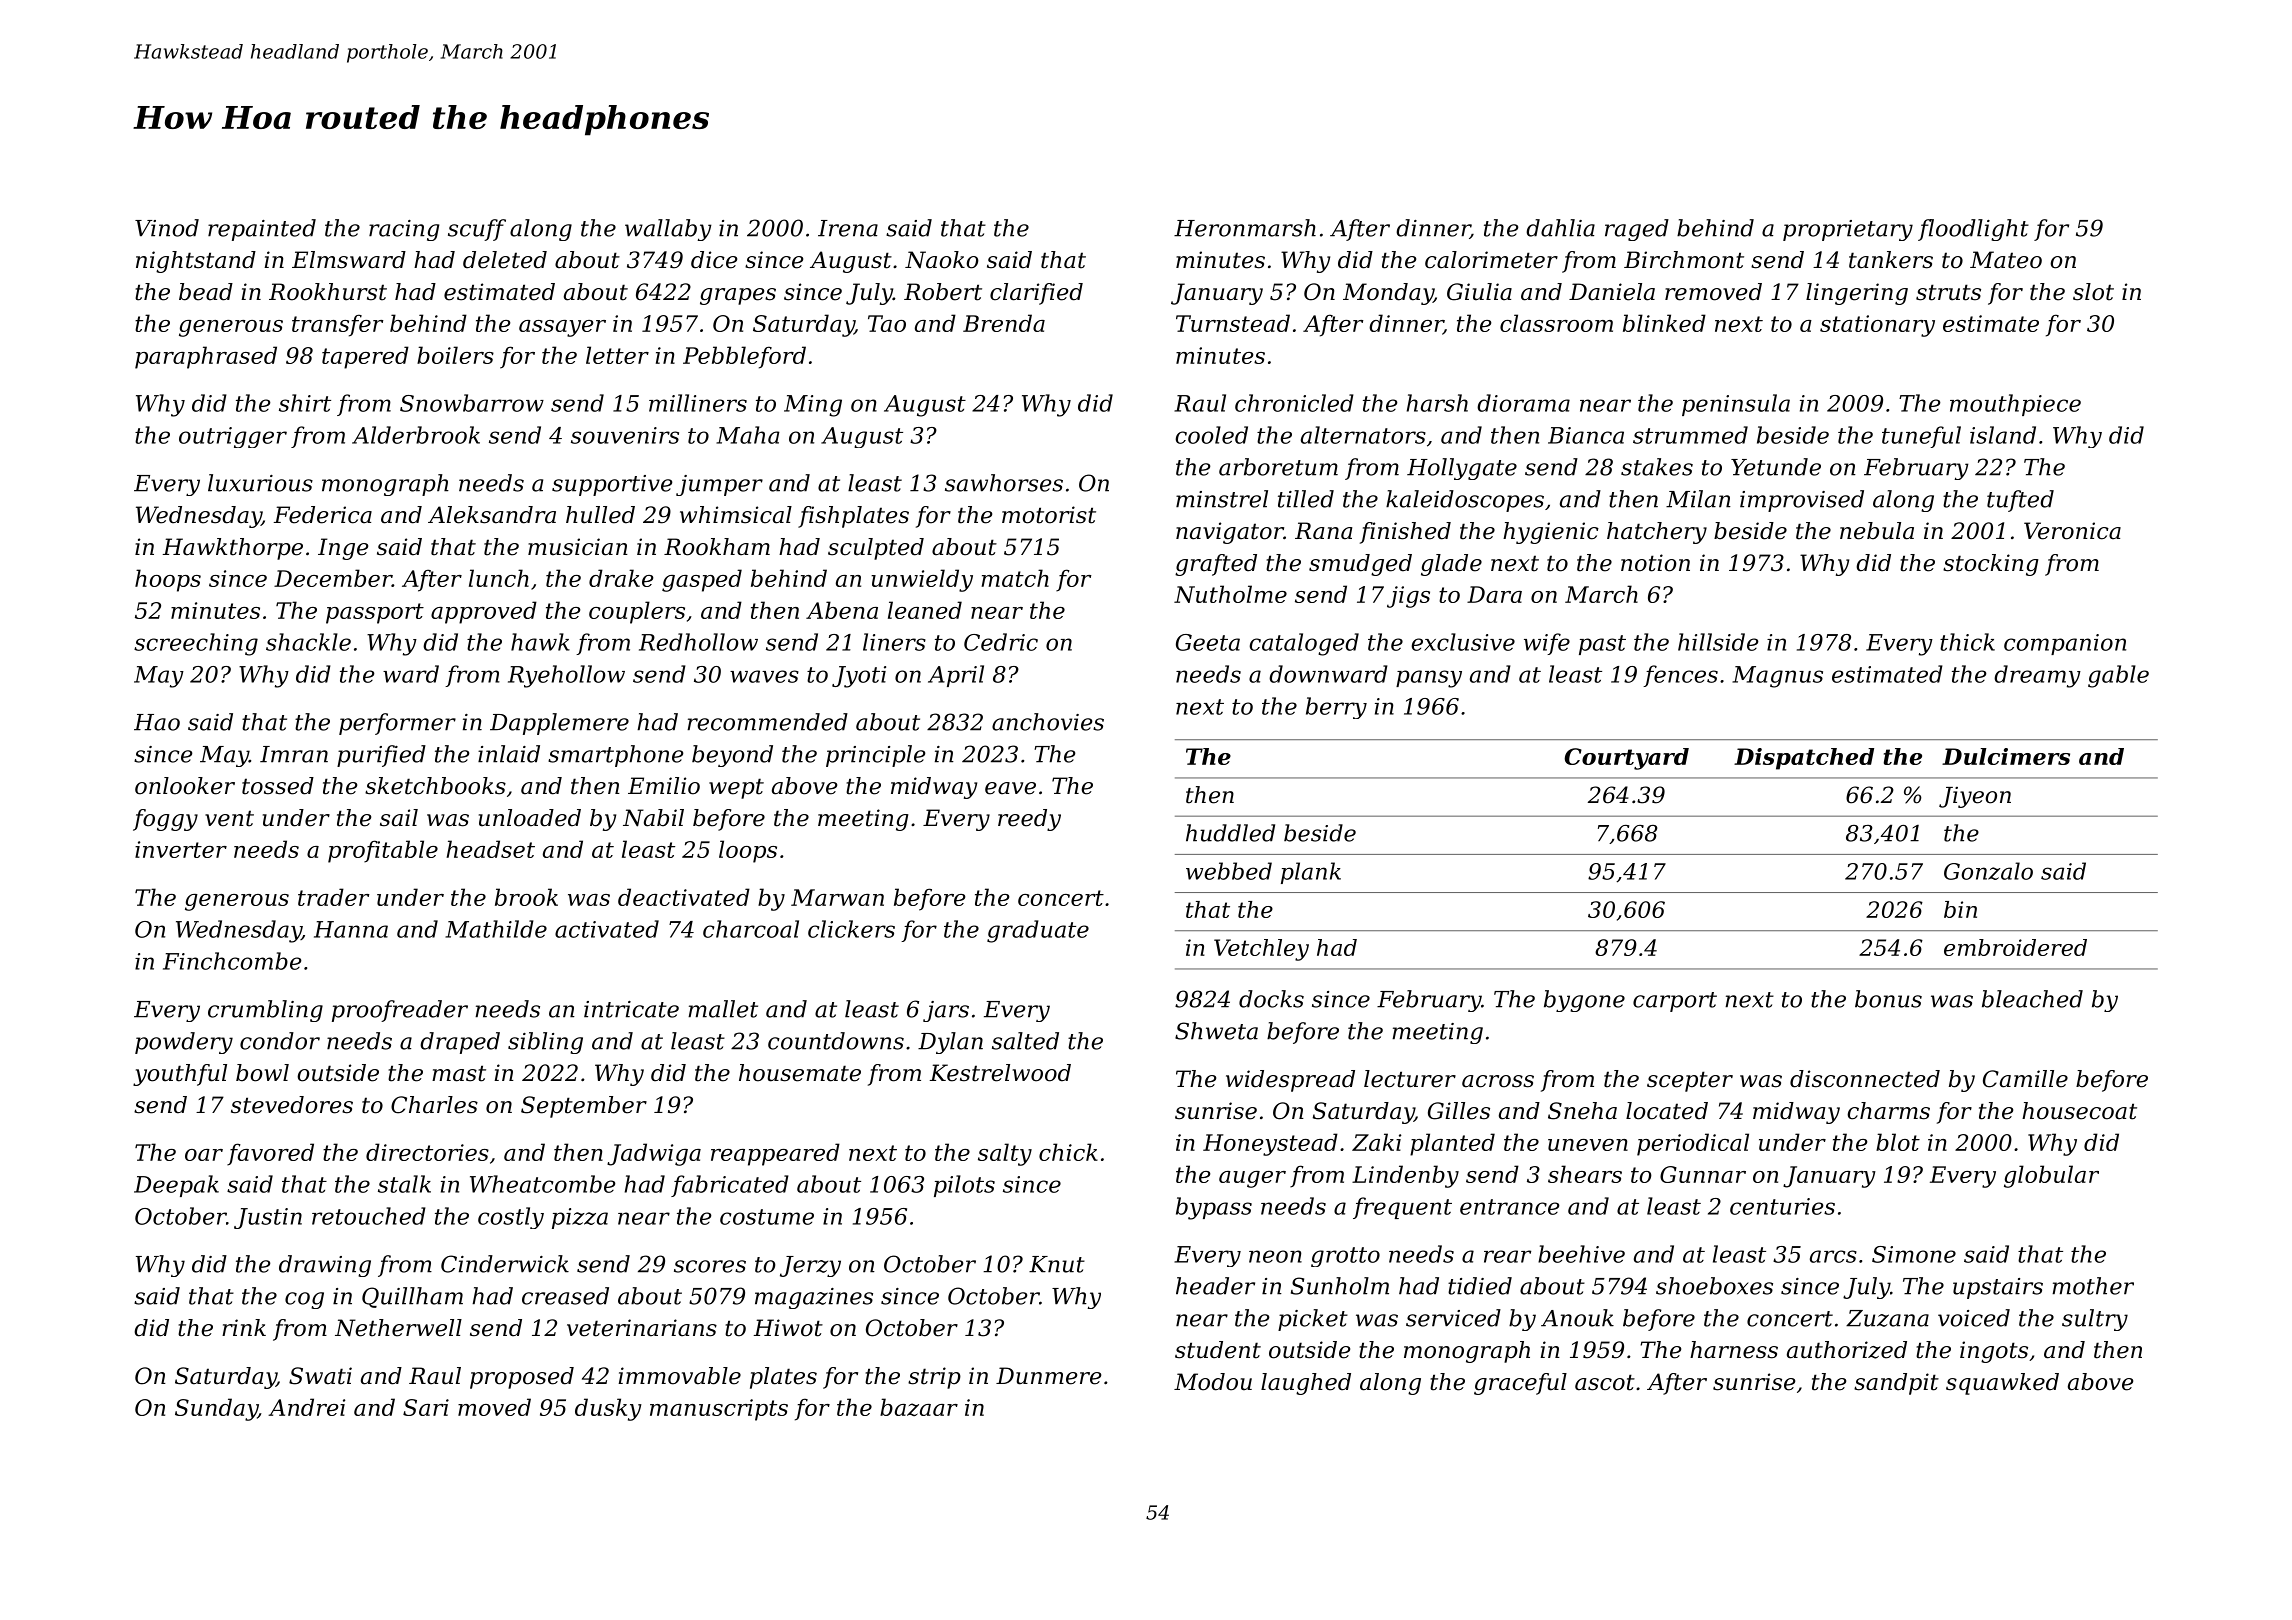 The height and width of the screenshot is (1620, 2292). I want to click on Andrei, so click(306, 1407).
